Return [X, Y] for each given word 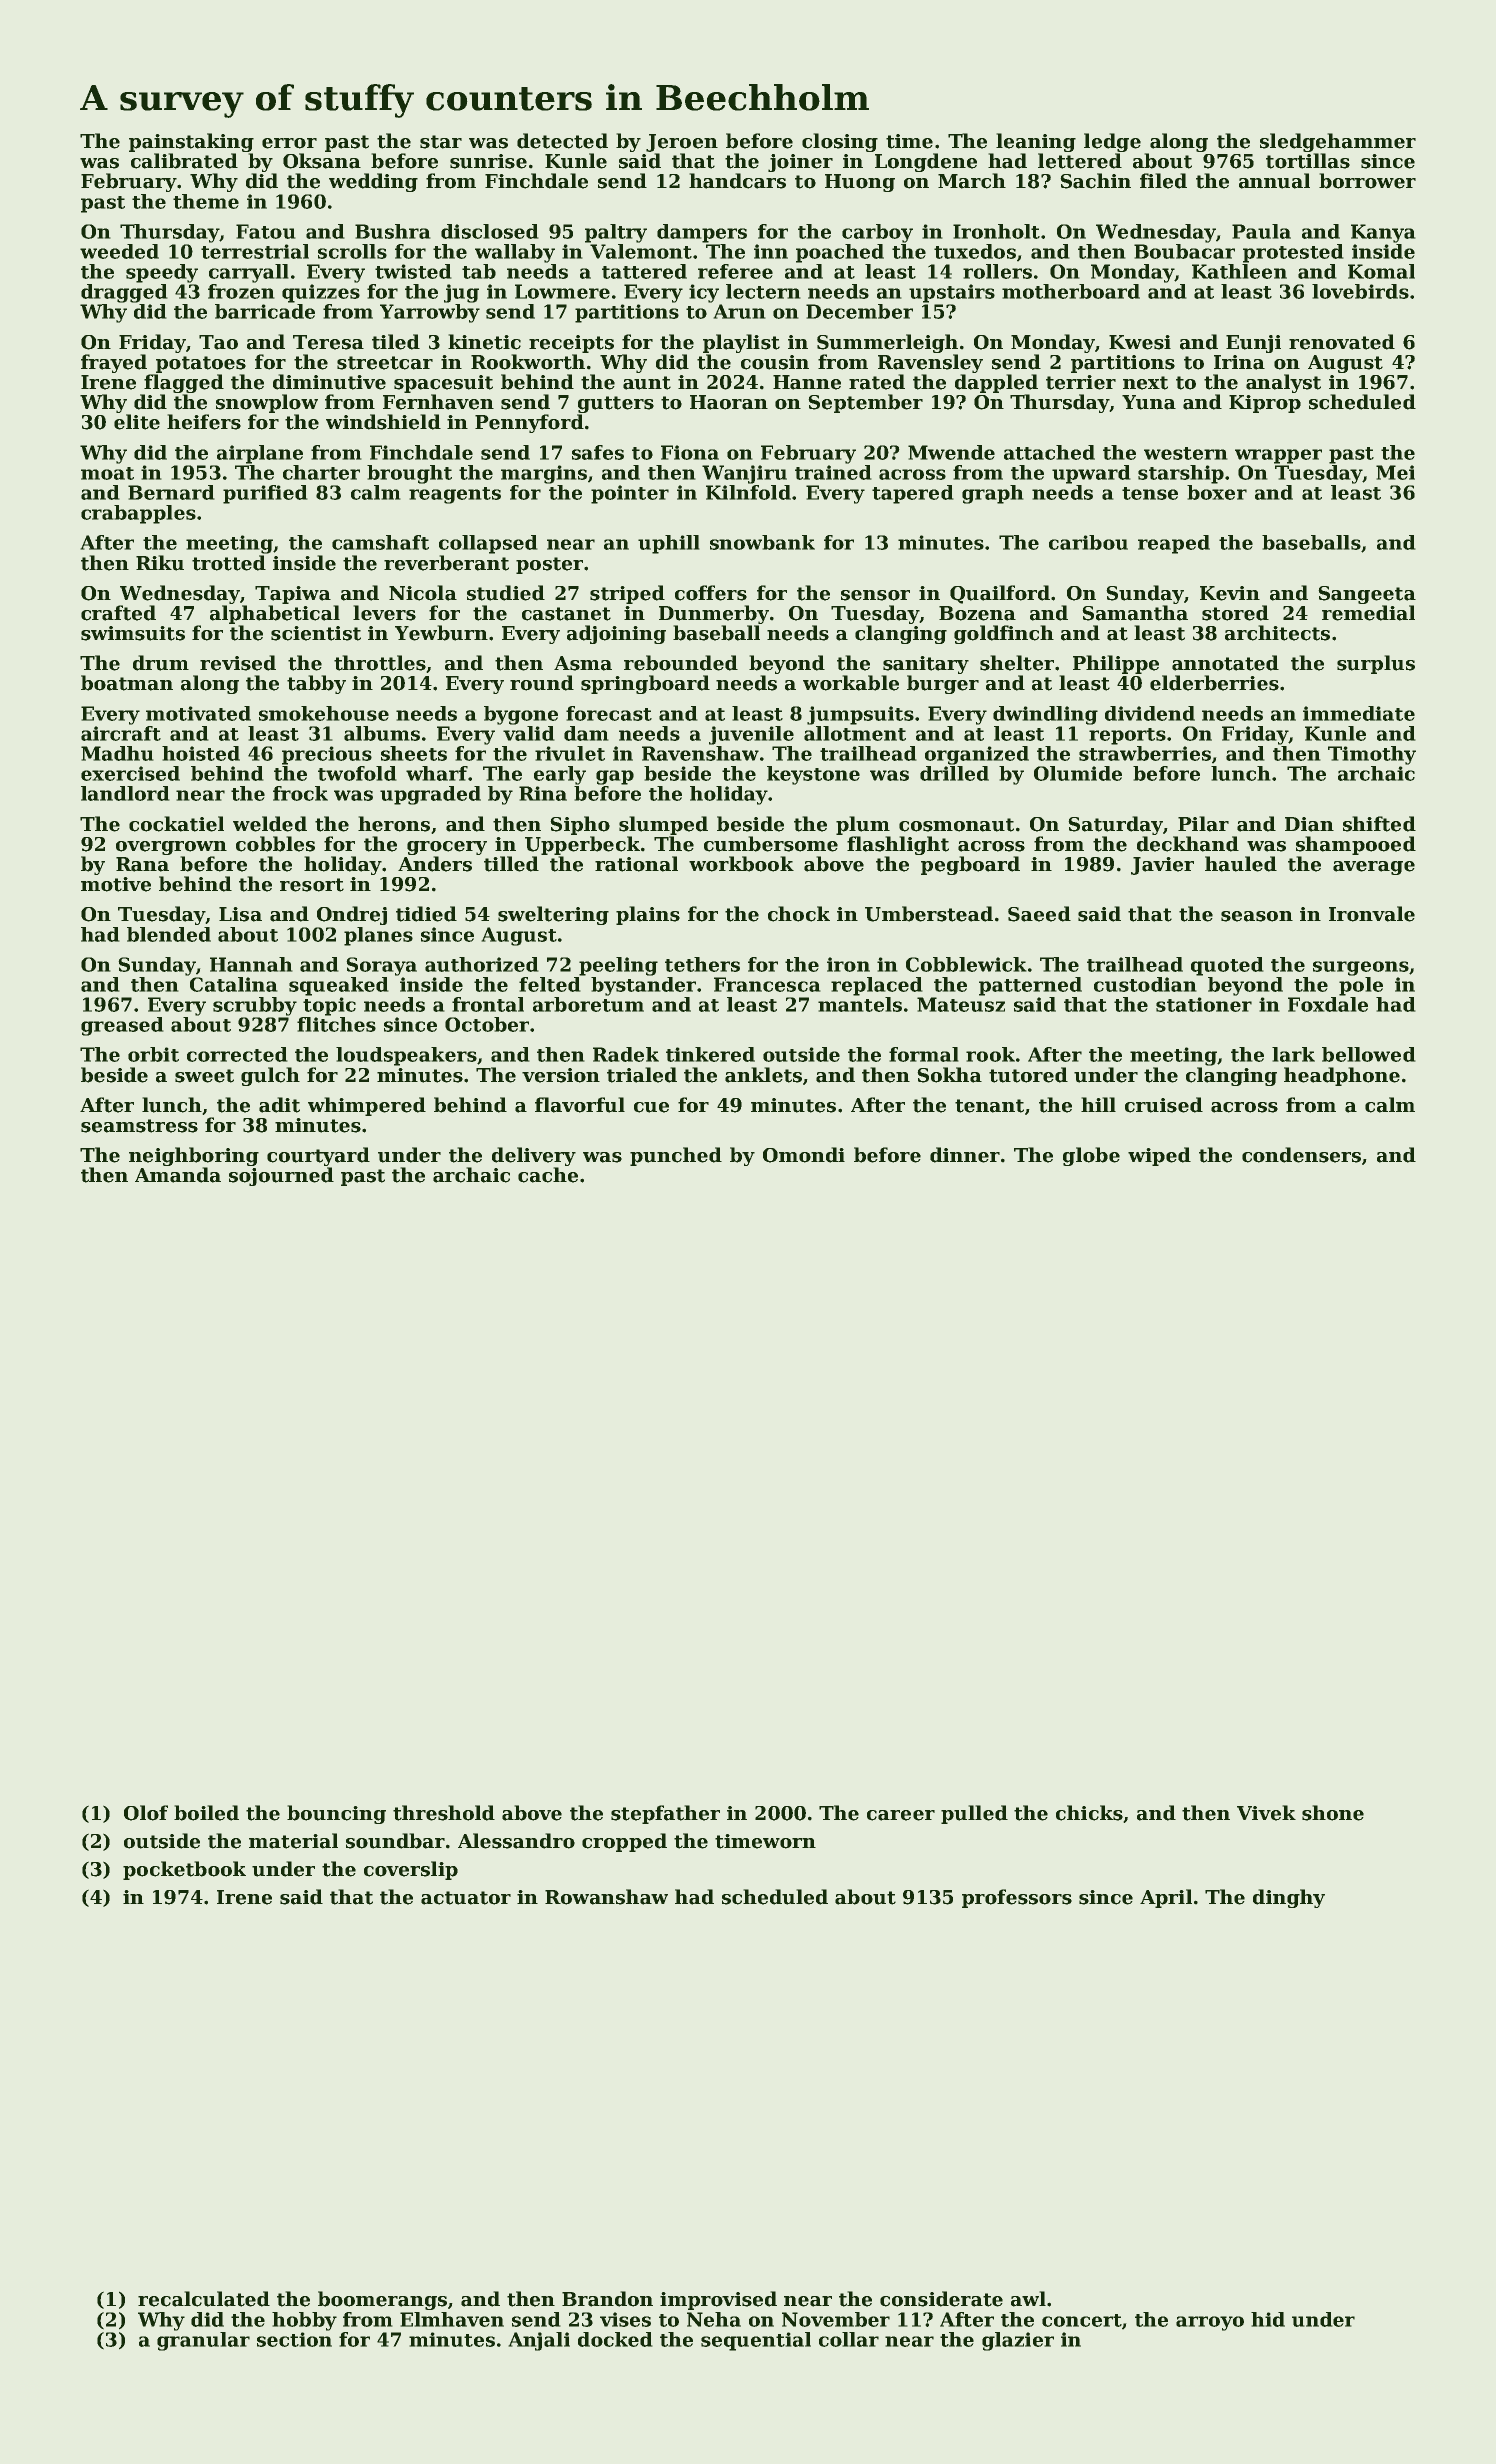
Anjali [539, 2341]
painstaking [191, 142]
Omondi [804, 1155]
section [294, 2339]
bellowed [1368, 1054]
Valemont [641, 251]
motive [116, 884]
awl [1028, 2299]
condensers [1301, 1155]
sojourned [281, 1176]
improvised [718, 2300]
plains [648, 915]
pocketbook [184, 1870]
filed [1163, 181]
